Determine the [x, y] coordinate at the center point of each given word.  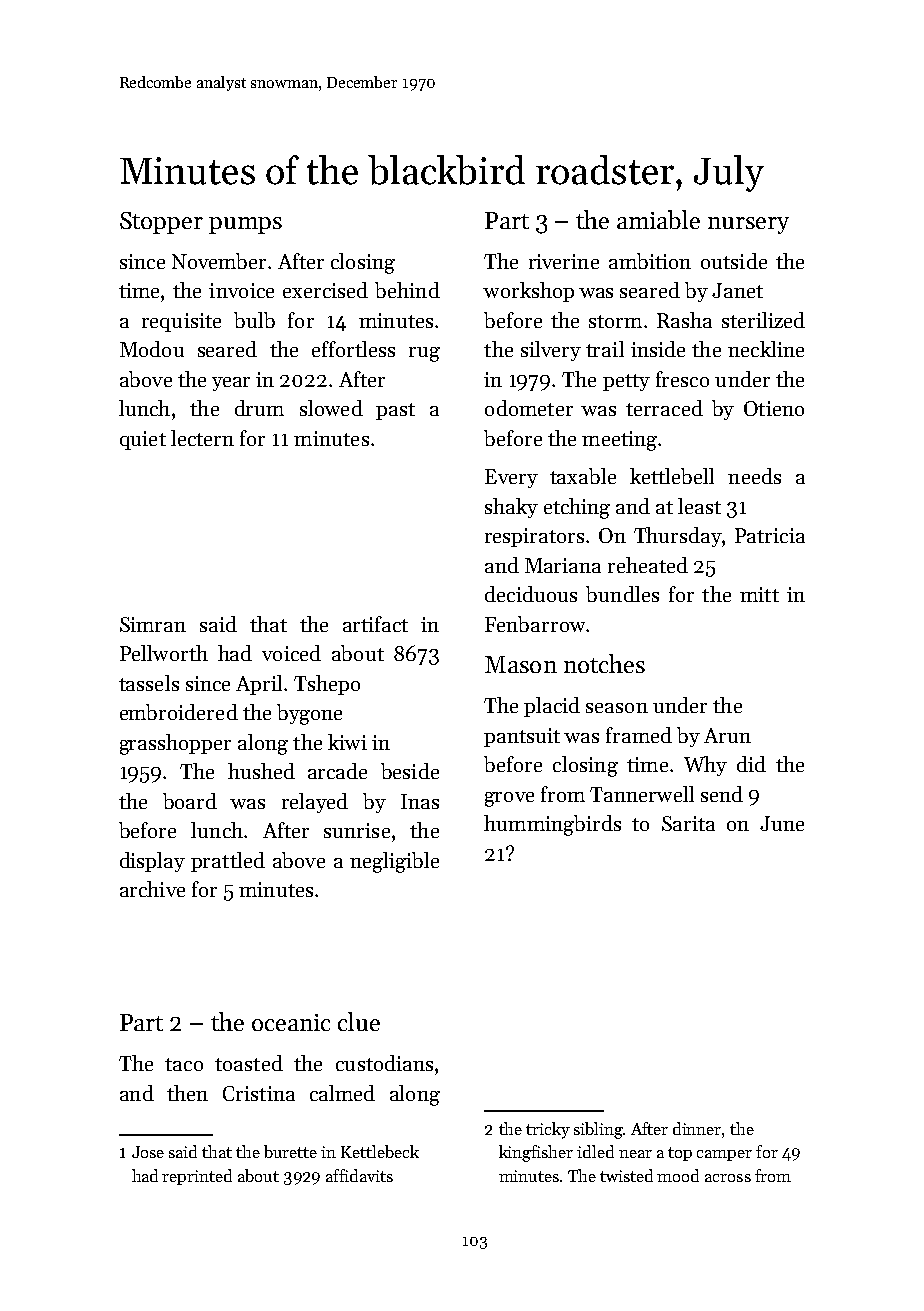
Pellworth [164, 653]
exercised [325, 290]
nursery [748, 225]
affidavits [359, 1175]
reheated [648, 565]
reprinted [197, 1177]
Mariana [563, 565]
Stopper [161, 223]
